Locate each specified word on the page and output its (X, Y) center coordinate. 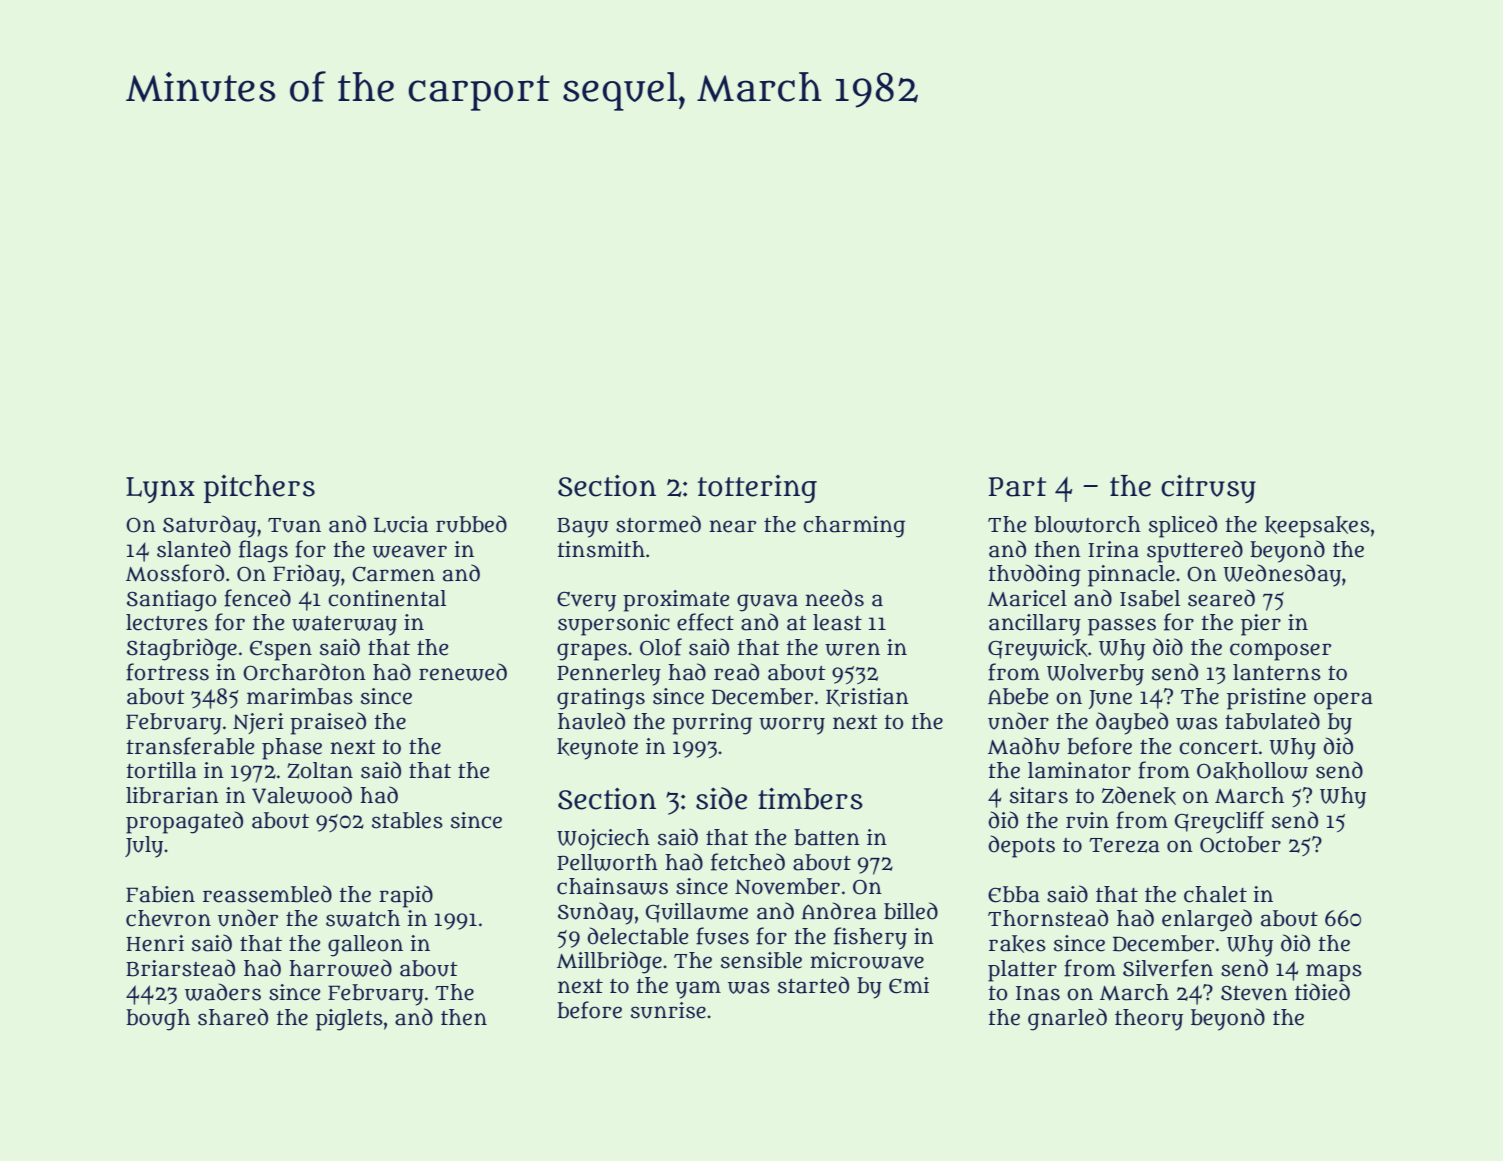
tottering (757, 489)
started (813, 985)
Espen (281, 650)
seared (1221, 598)
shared (233, 1017)
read (736, 672)
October (1240, 844)
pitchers (259, 489)
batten (827, 837)
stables (407, 820)
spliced (1183, 526)
